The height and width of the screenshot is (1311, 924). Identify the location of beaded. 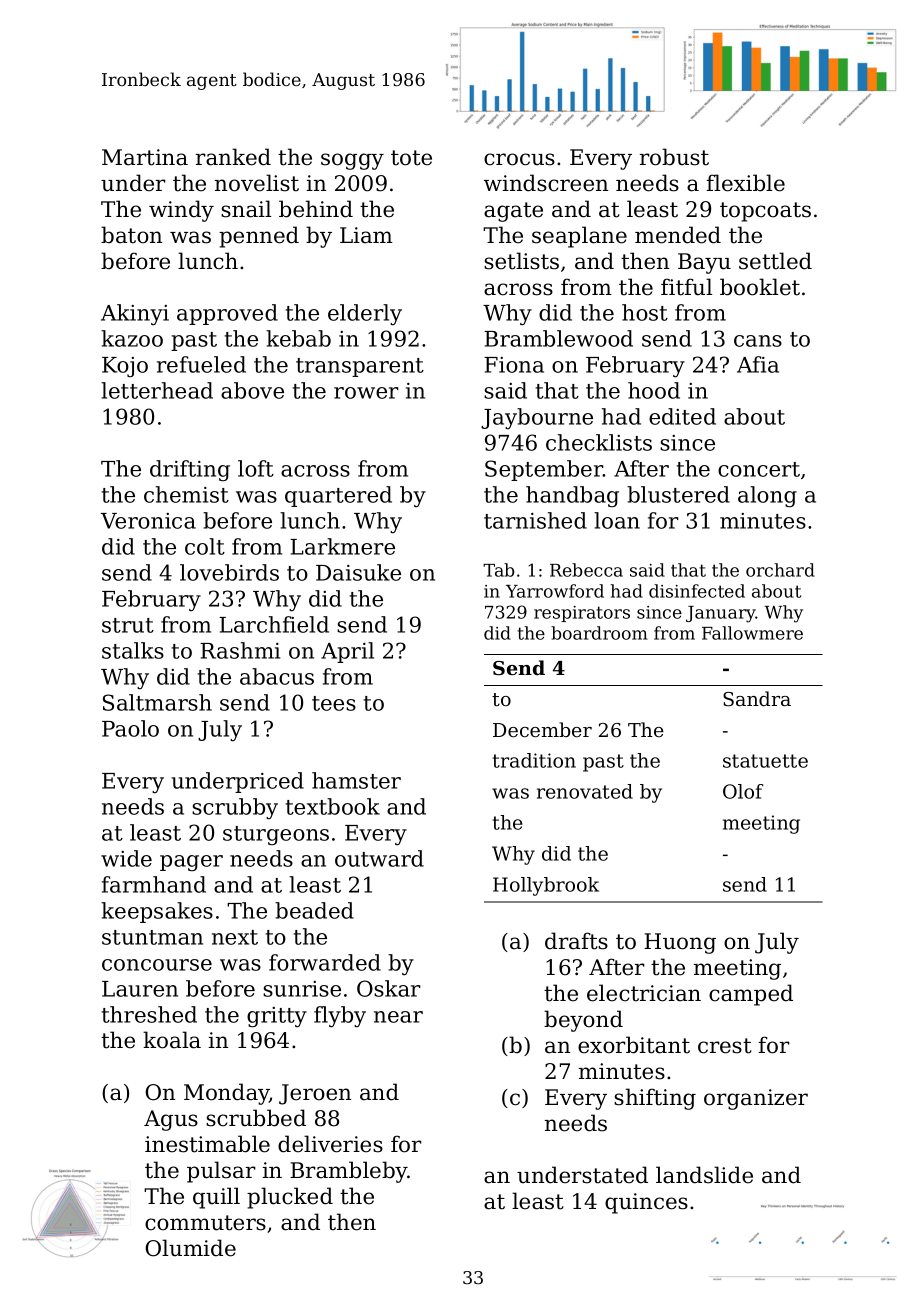
(314, 910).
